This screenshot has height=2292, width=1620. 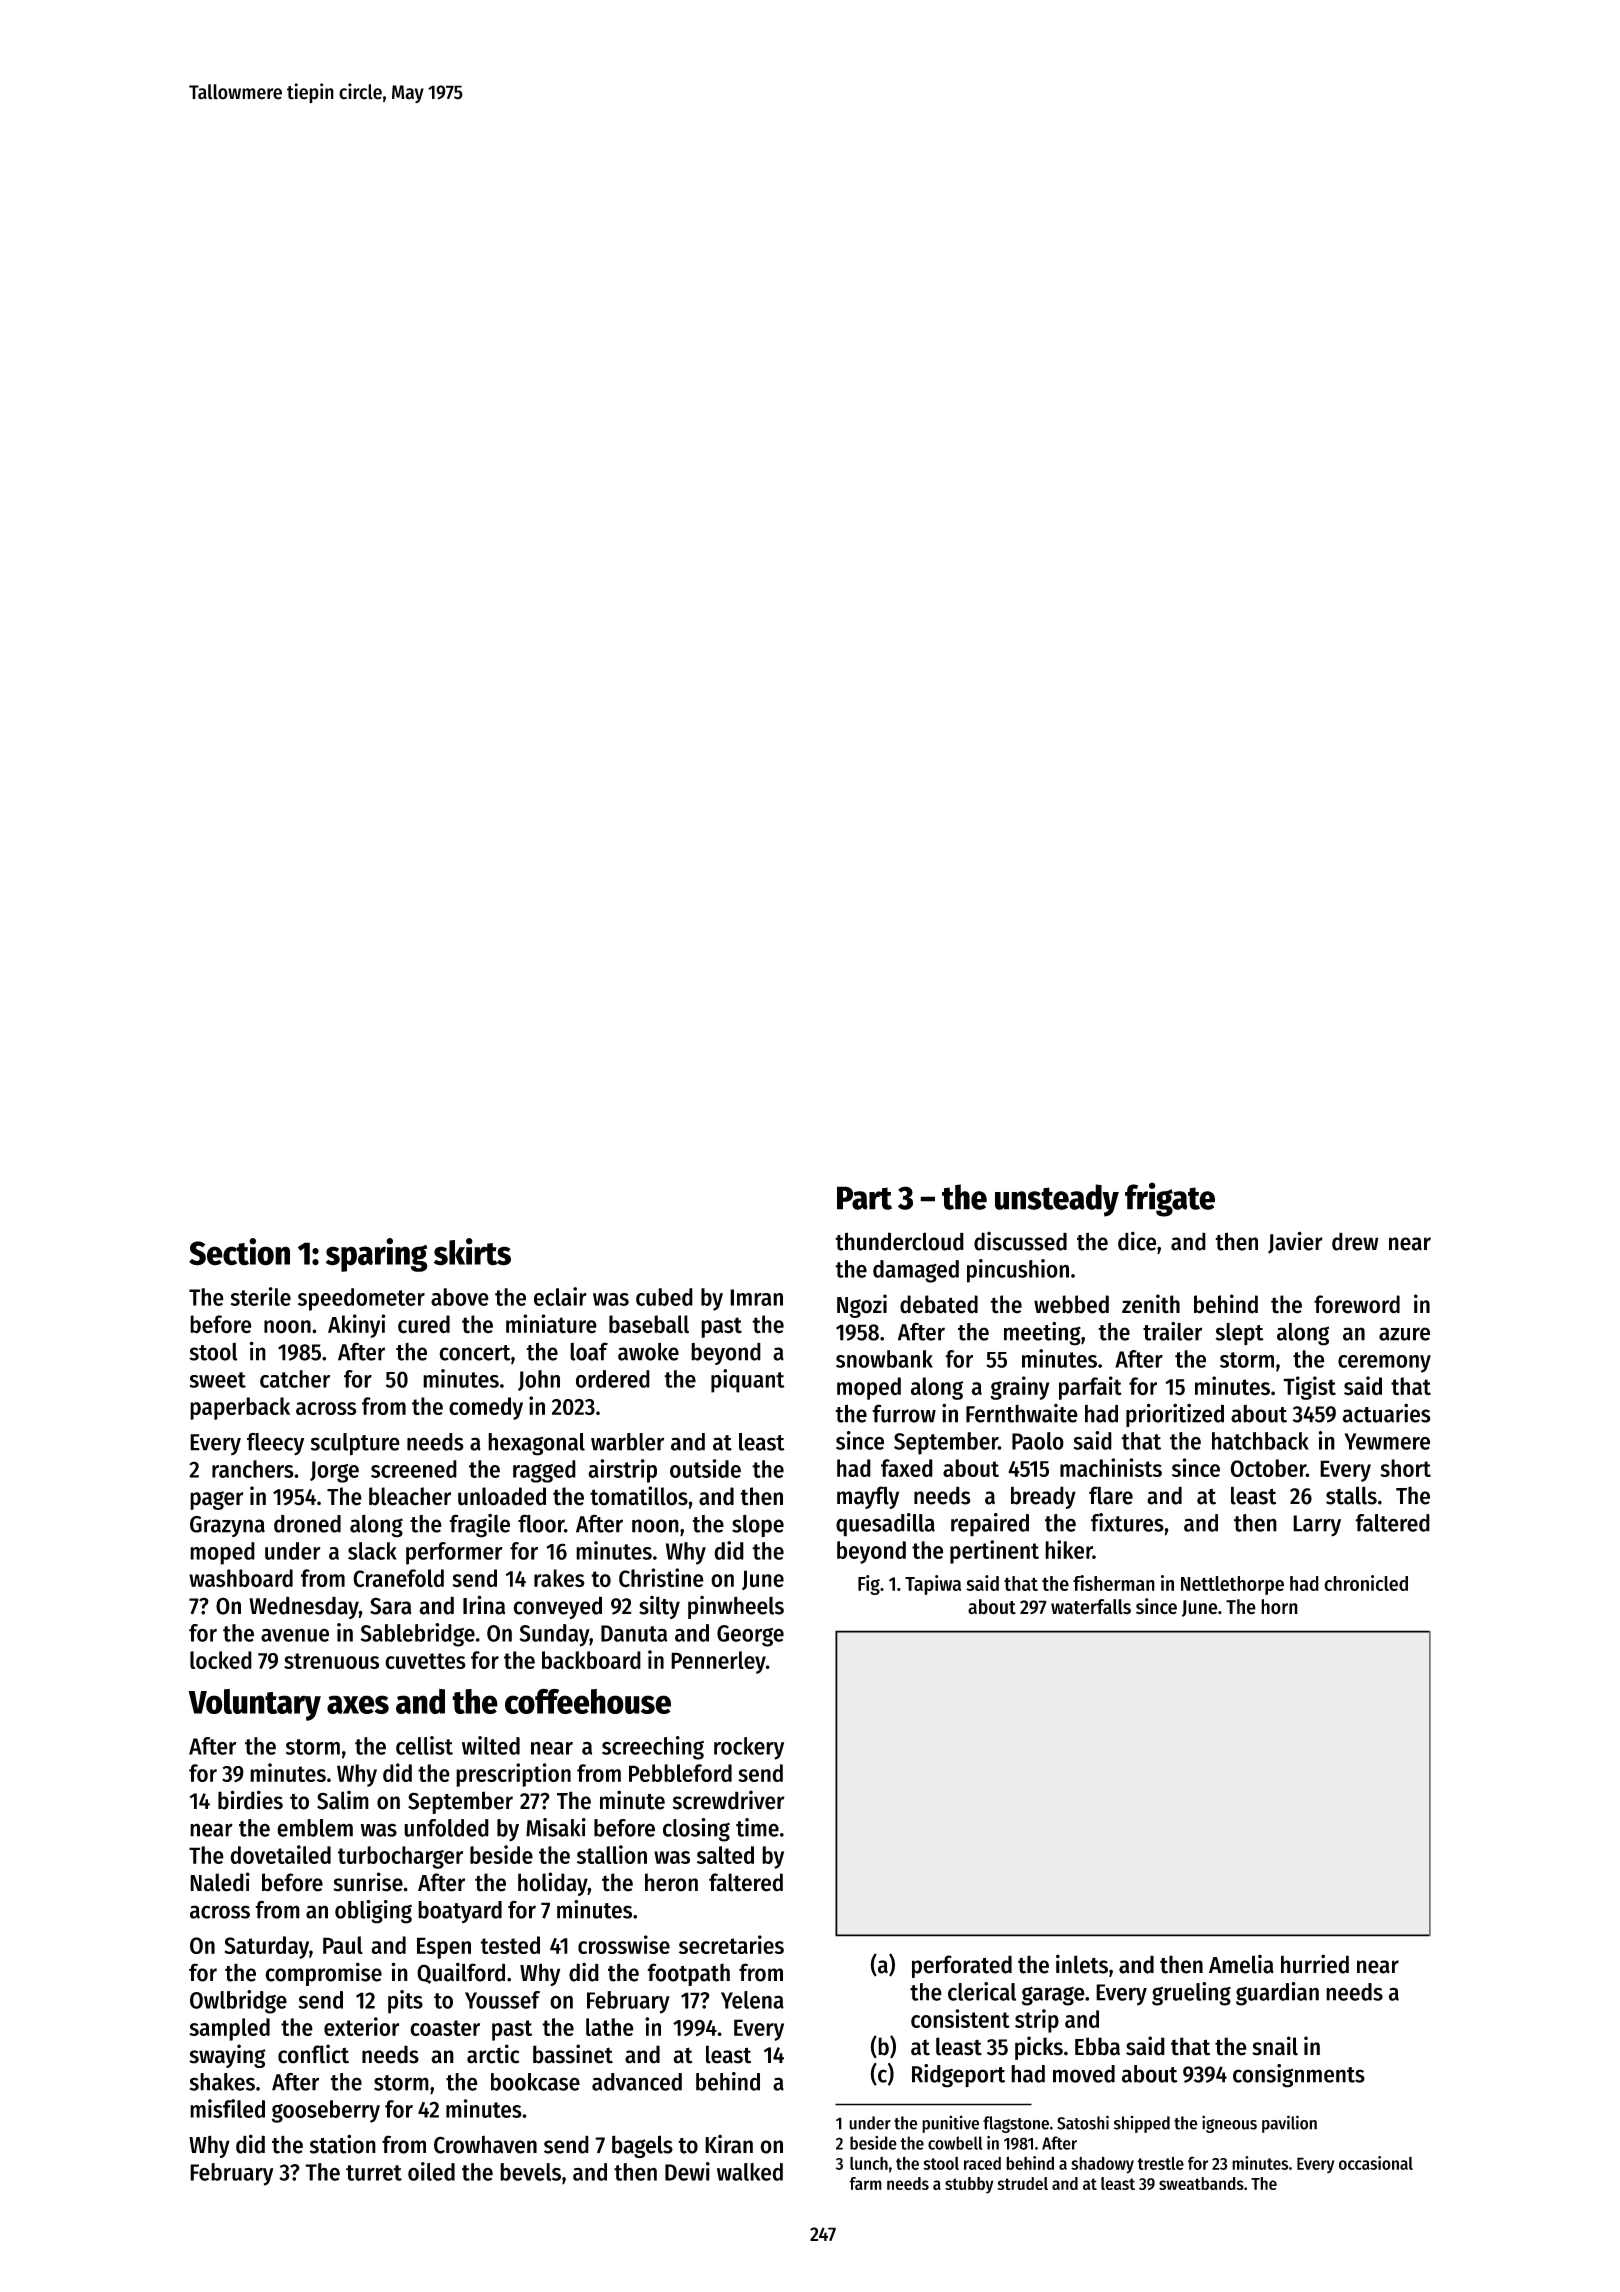 I want to click on bevels, so click(x=530, y=2172).
